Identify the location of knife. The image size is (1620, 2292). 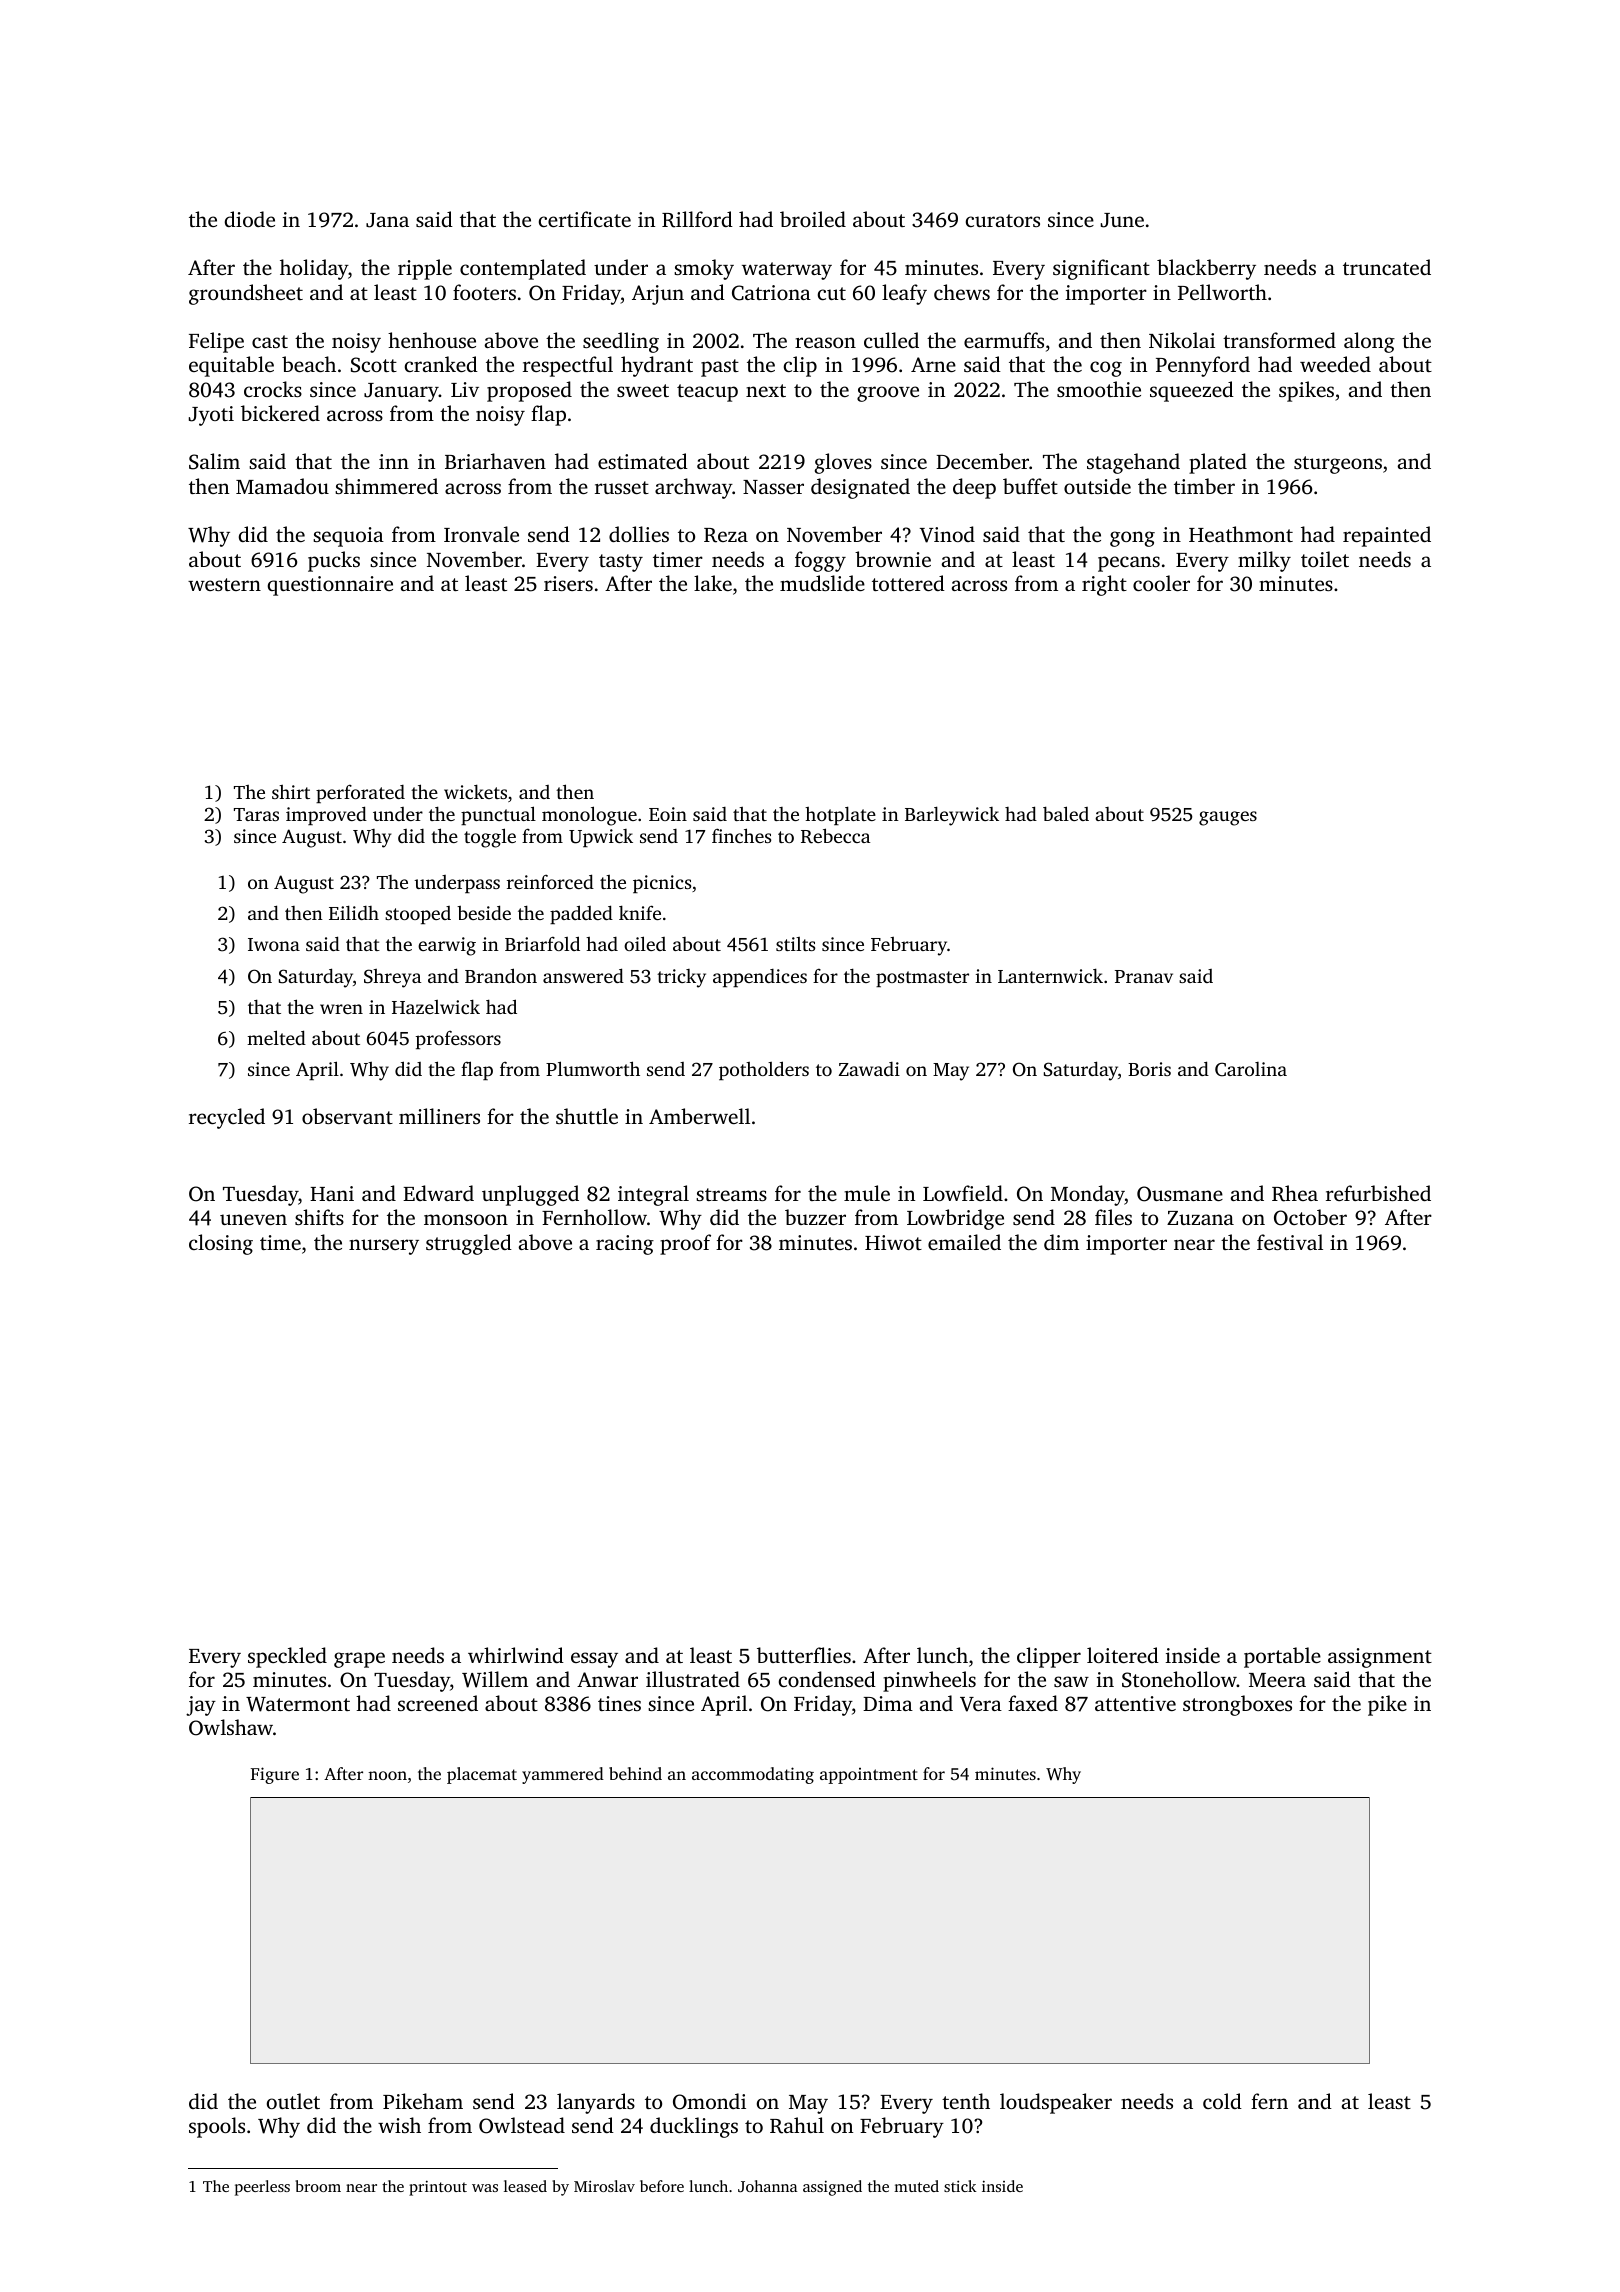
(640, 912).
